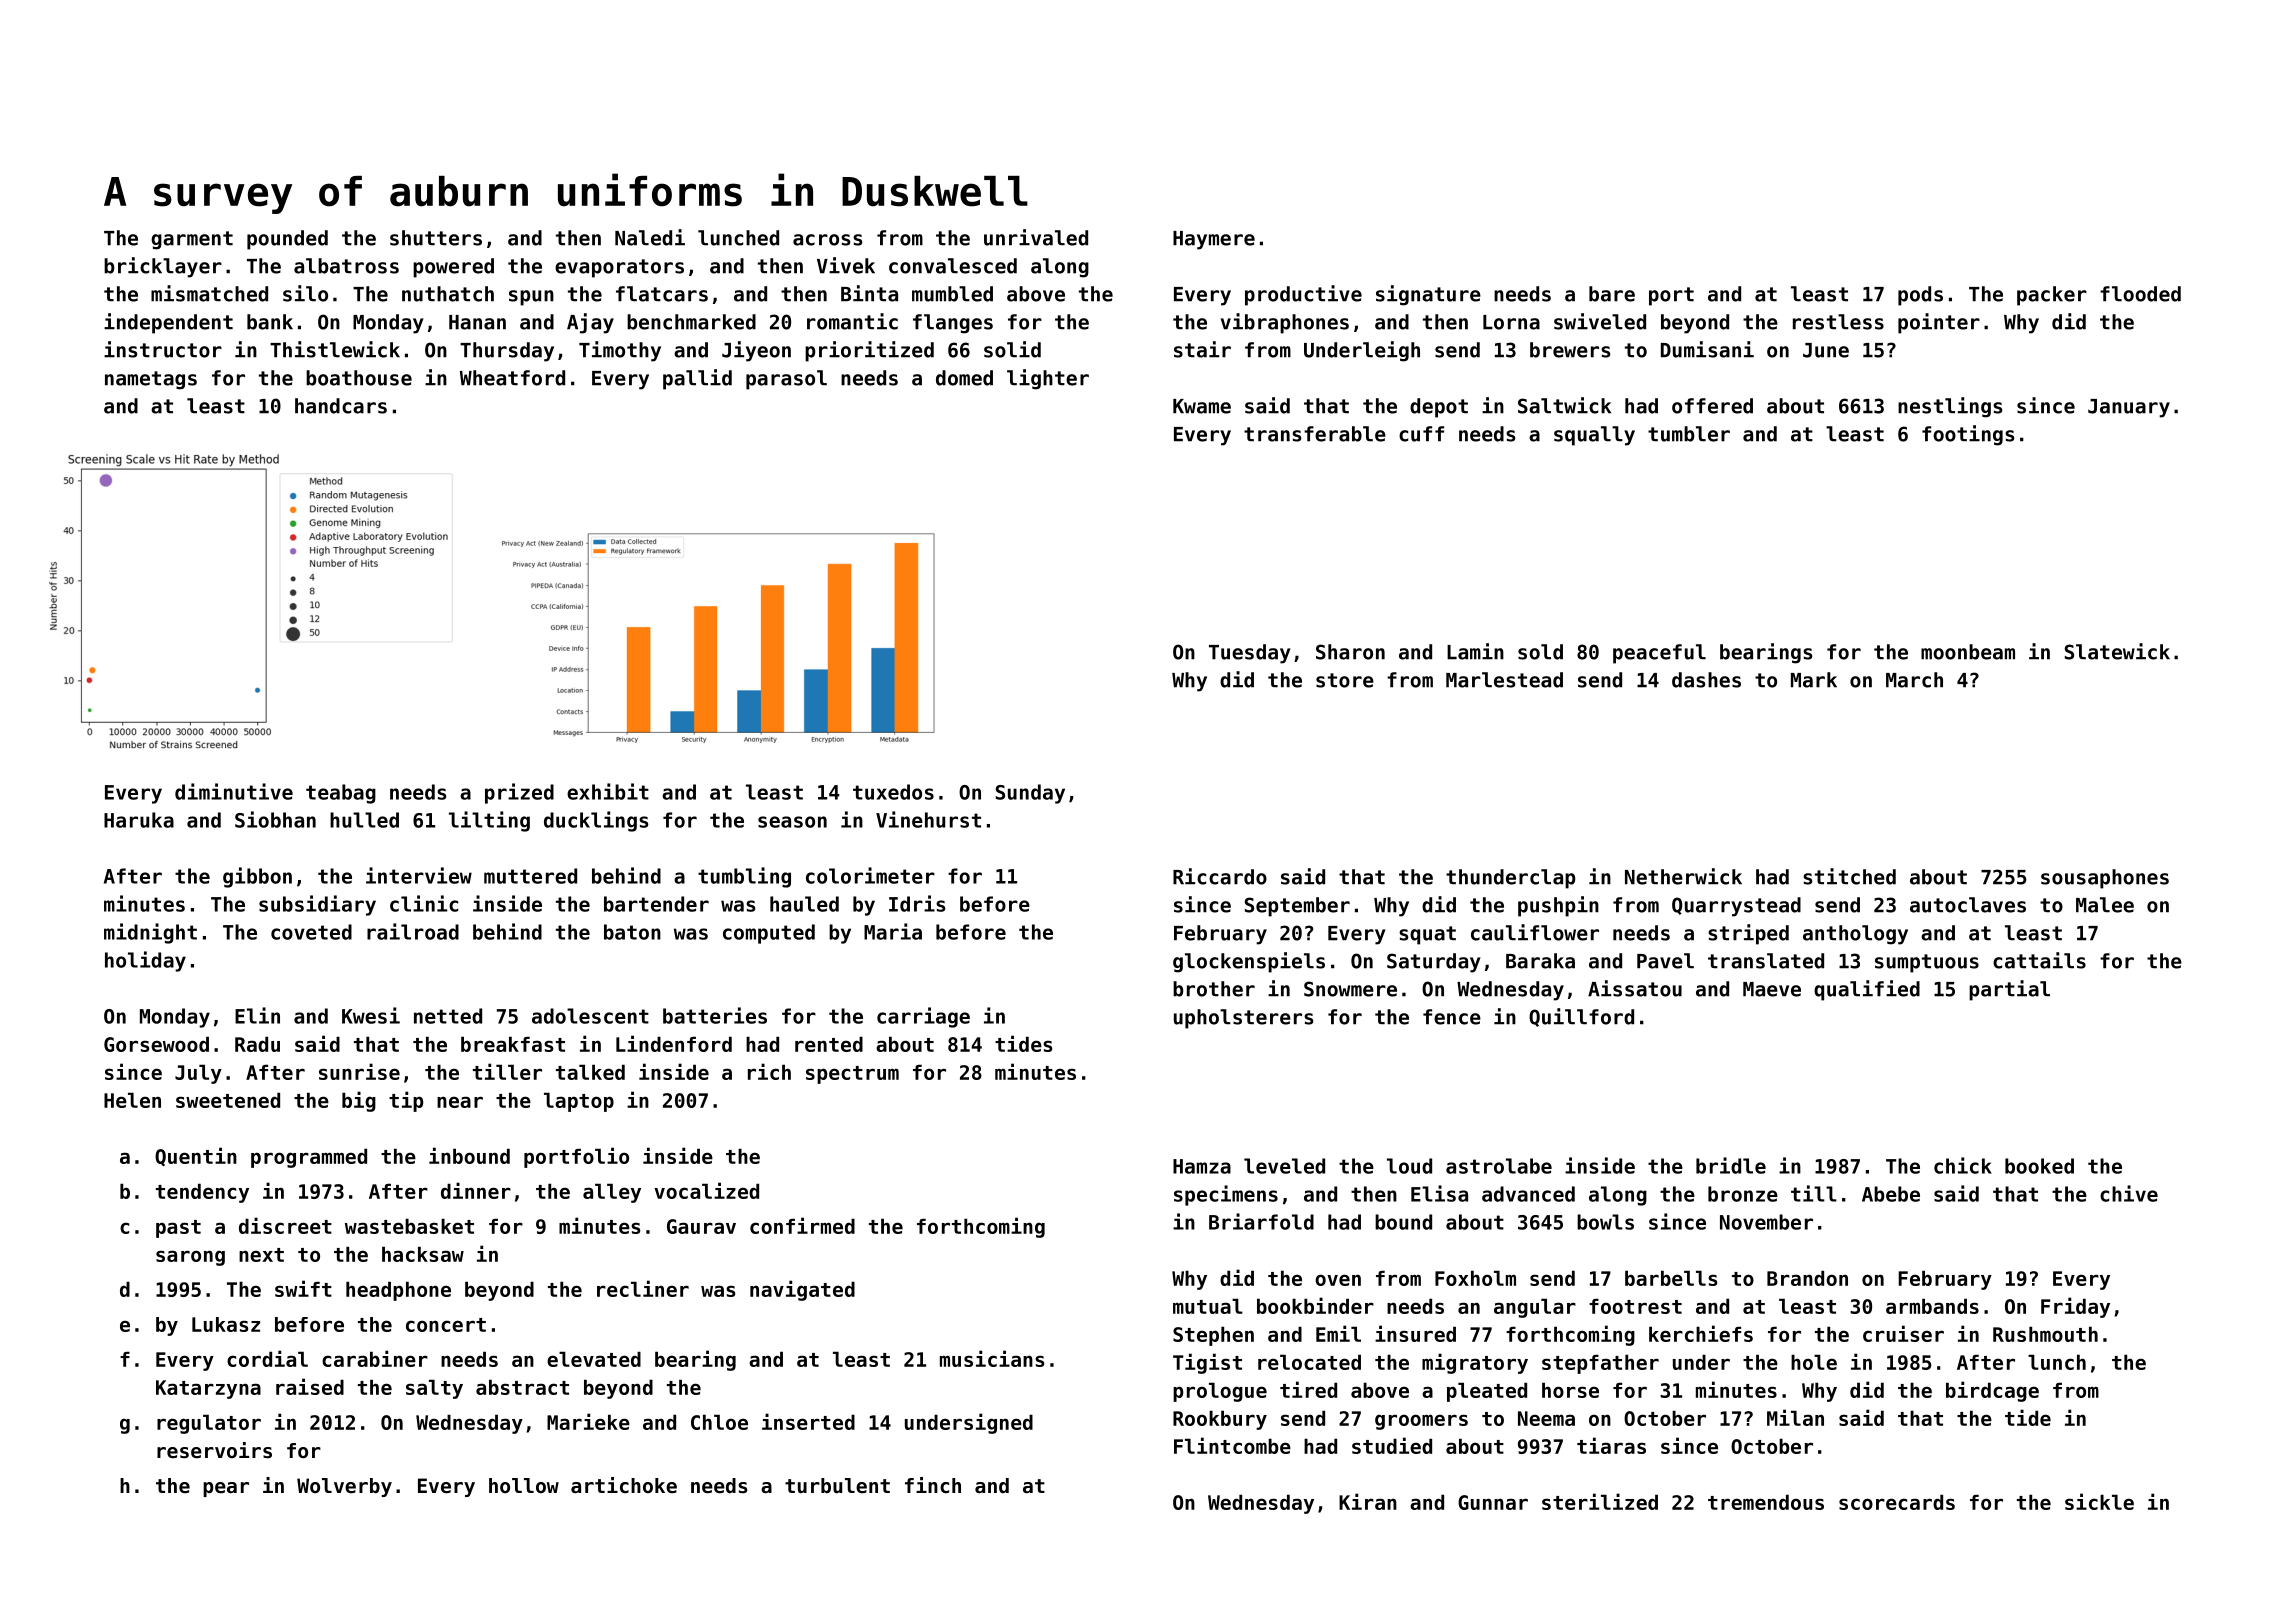 The height and width of the screenshot is (1620, 2292). Describe the element at coordinates (2039, 960) in the screenshot. I see `cattails` at that location.
